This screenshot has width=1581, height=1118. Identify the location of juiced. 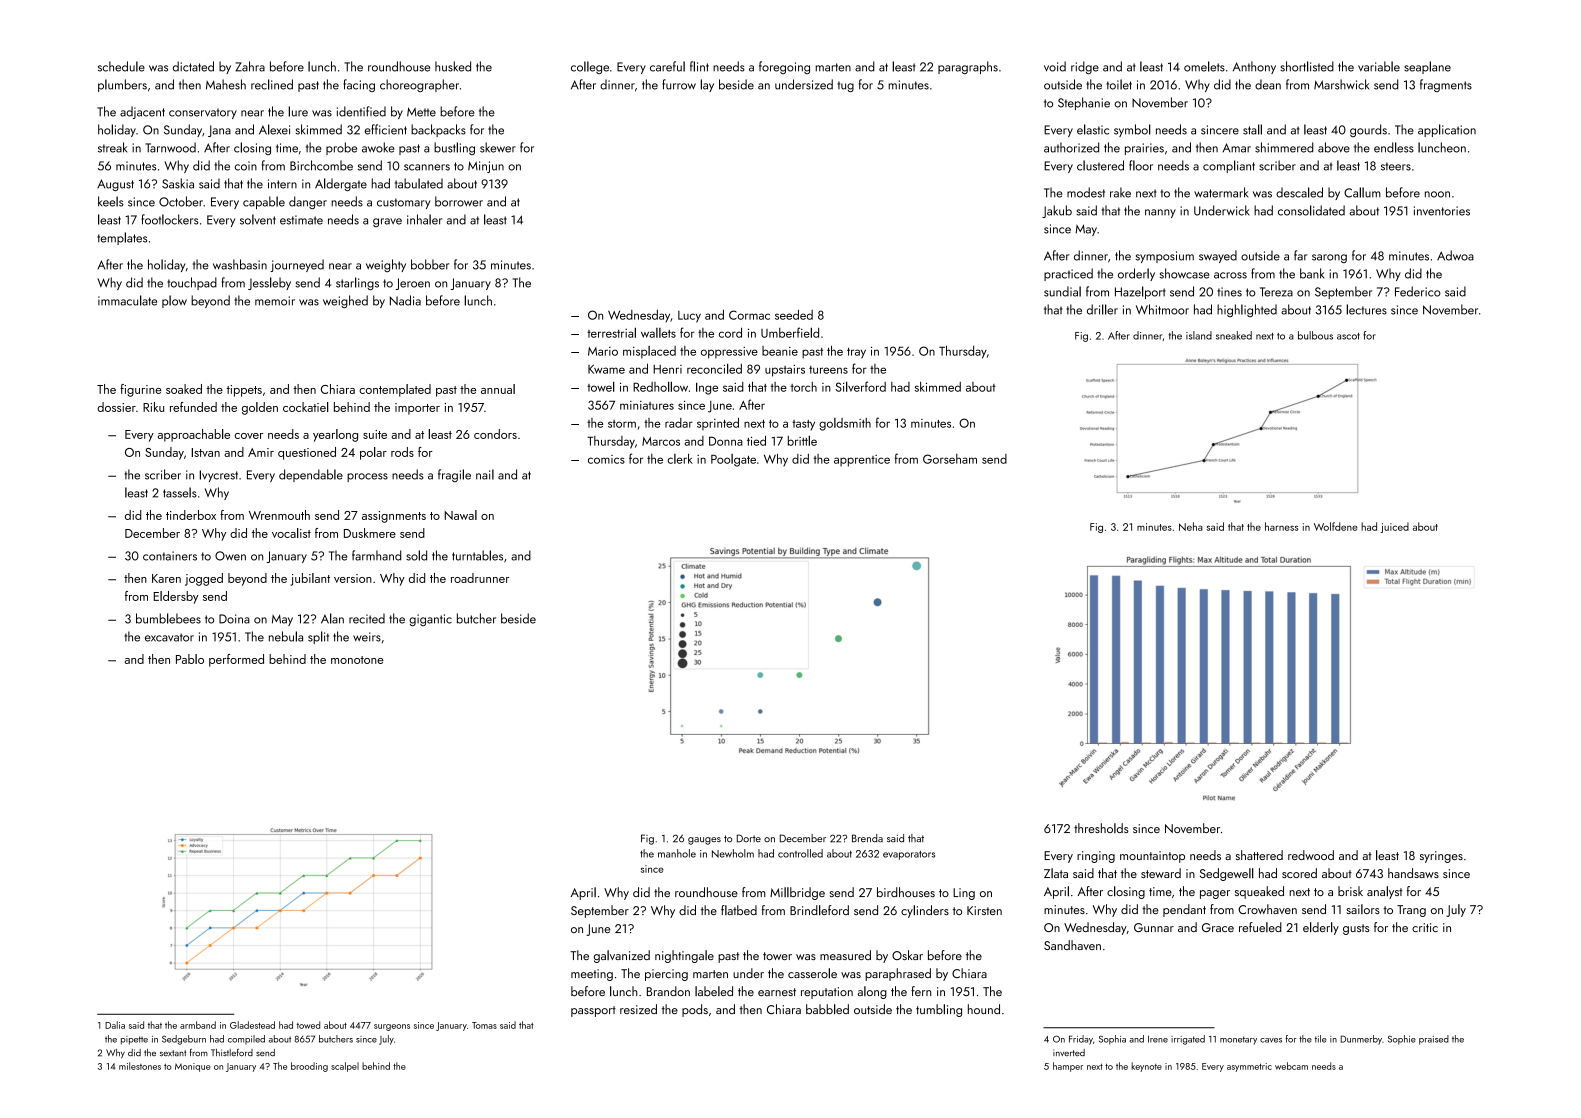
(1394, 527).
